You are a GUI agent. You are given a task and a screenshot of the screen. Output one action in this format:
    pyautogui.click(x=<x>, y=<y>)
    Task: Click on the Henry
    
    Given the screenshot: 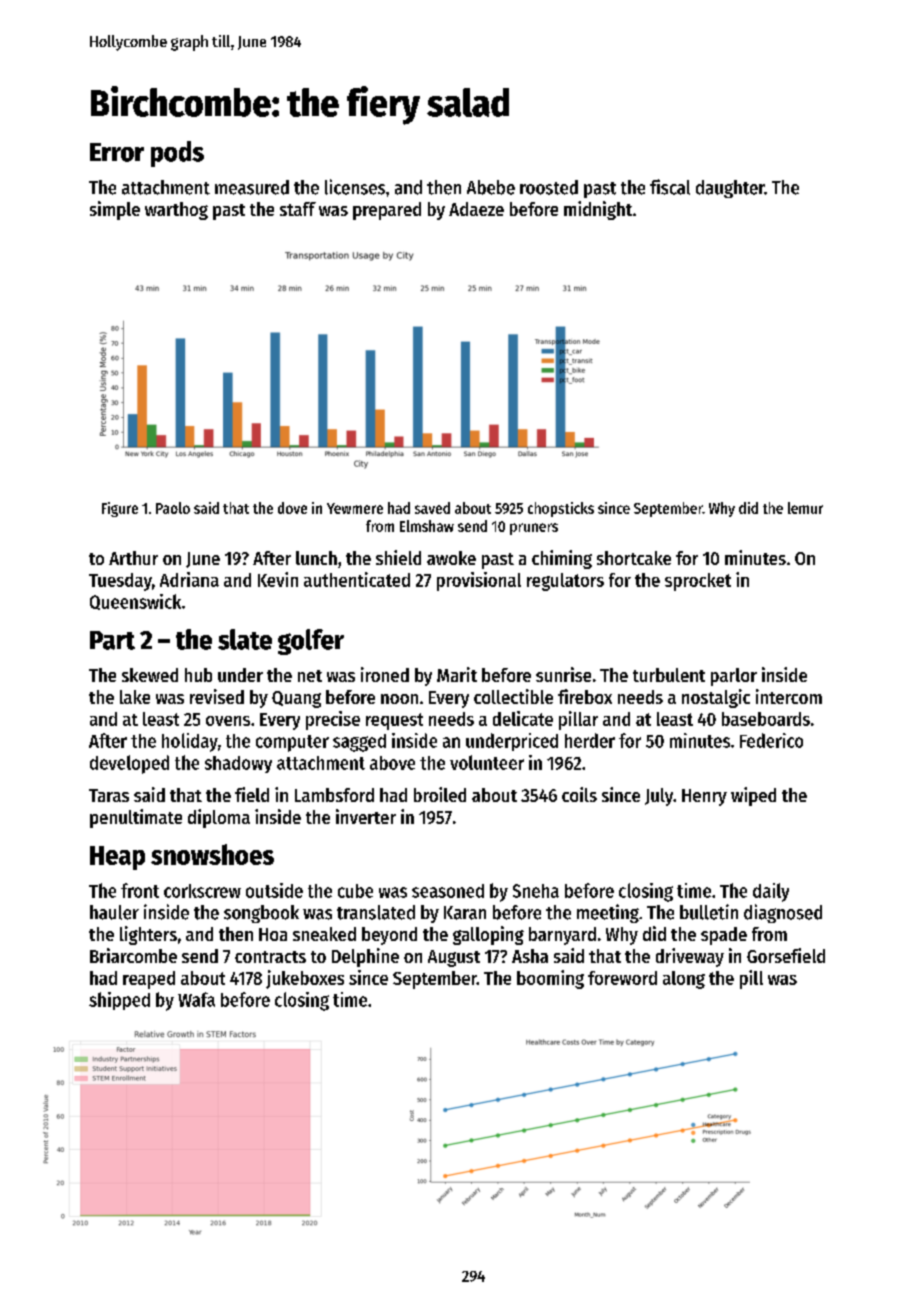 What is the action you would take?
    pyautogui.click(x=704, y=797)
